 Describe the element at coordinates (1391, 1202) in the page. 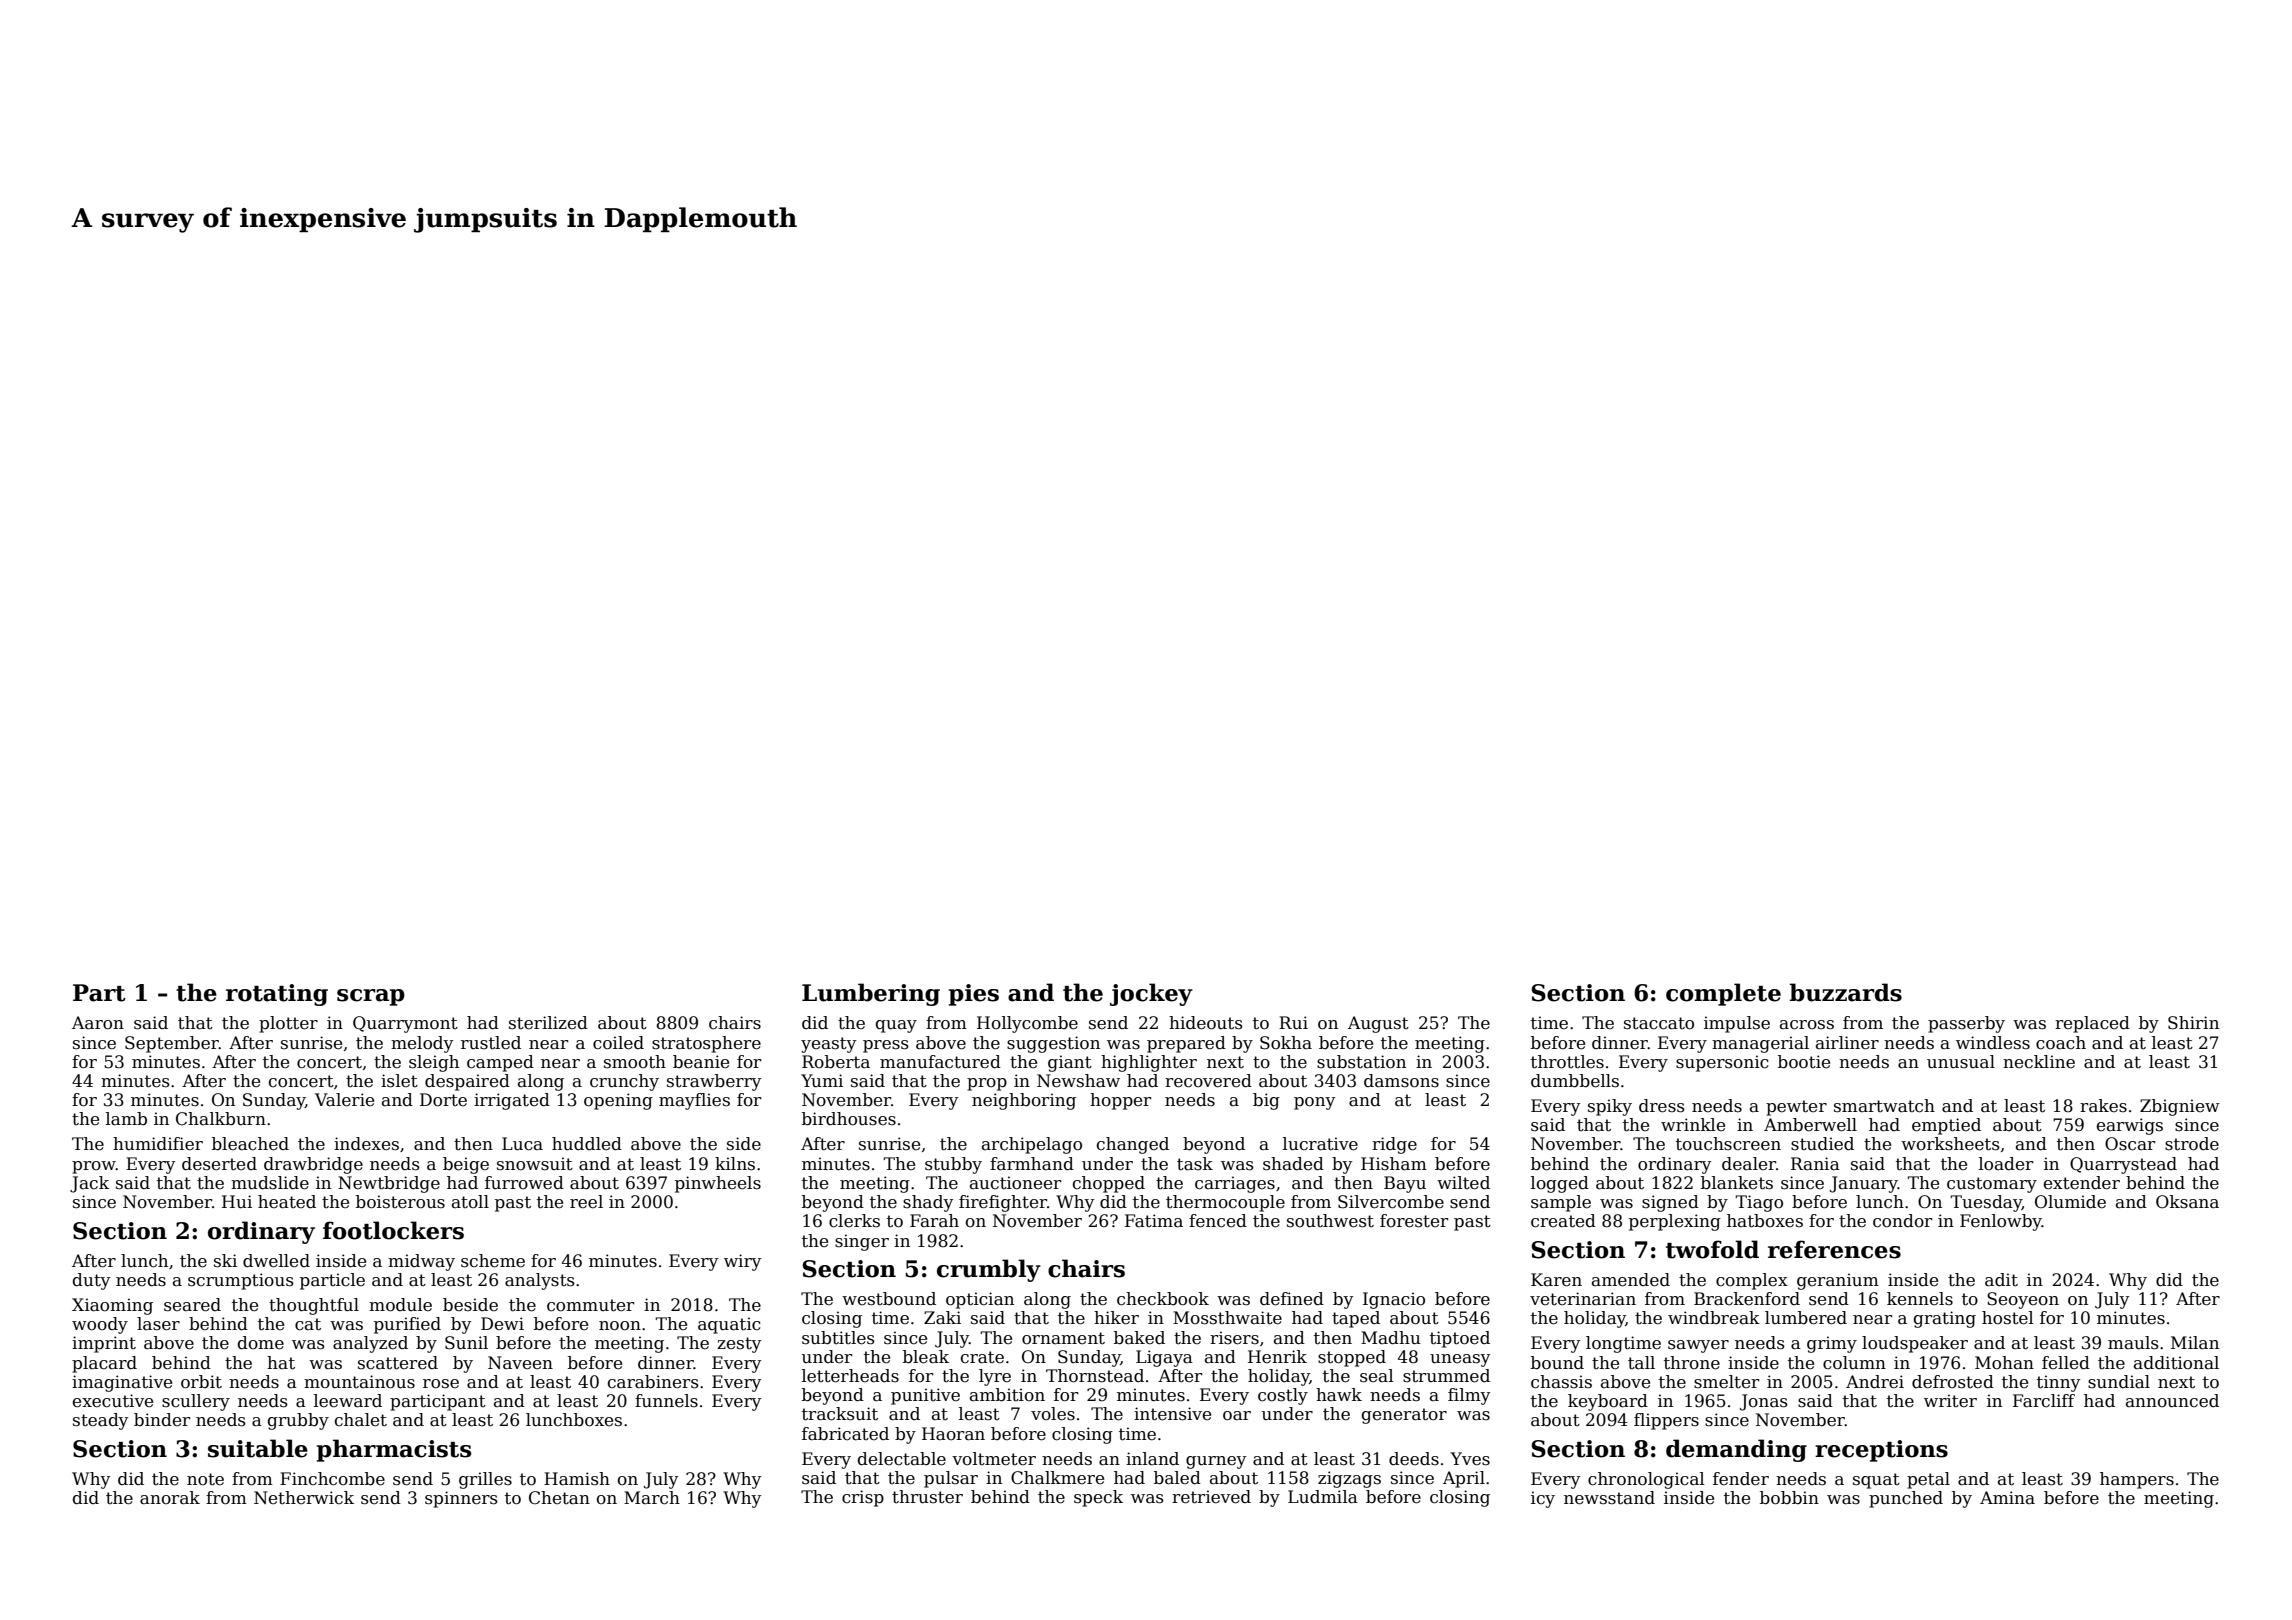

I see `Silvercombe` at that location.
